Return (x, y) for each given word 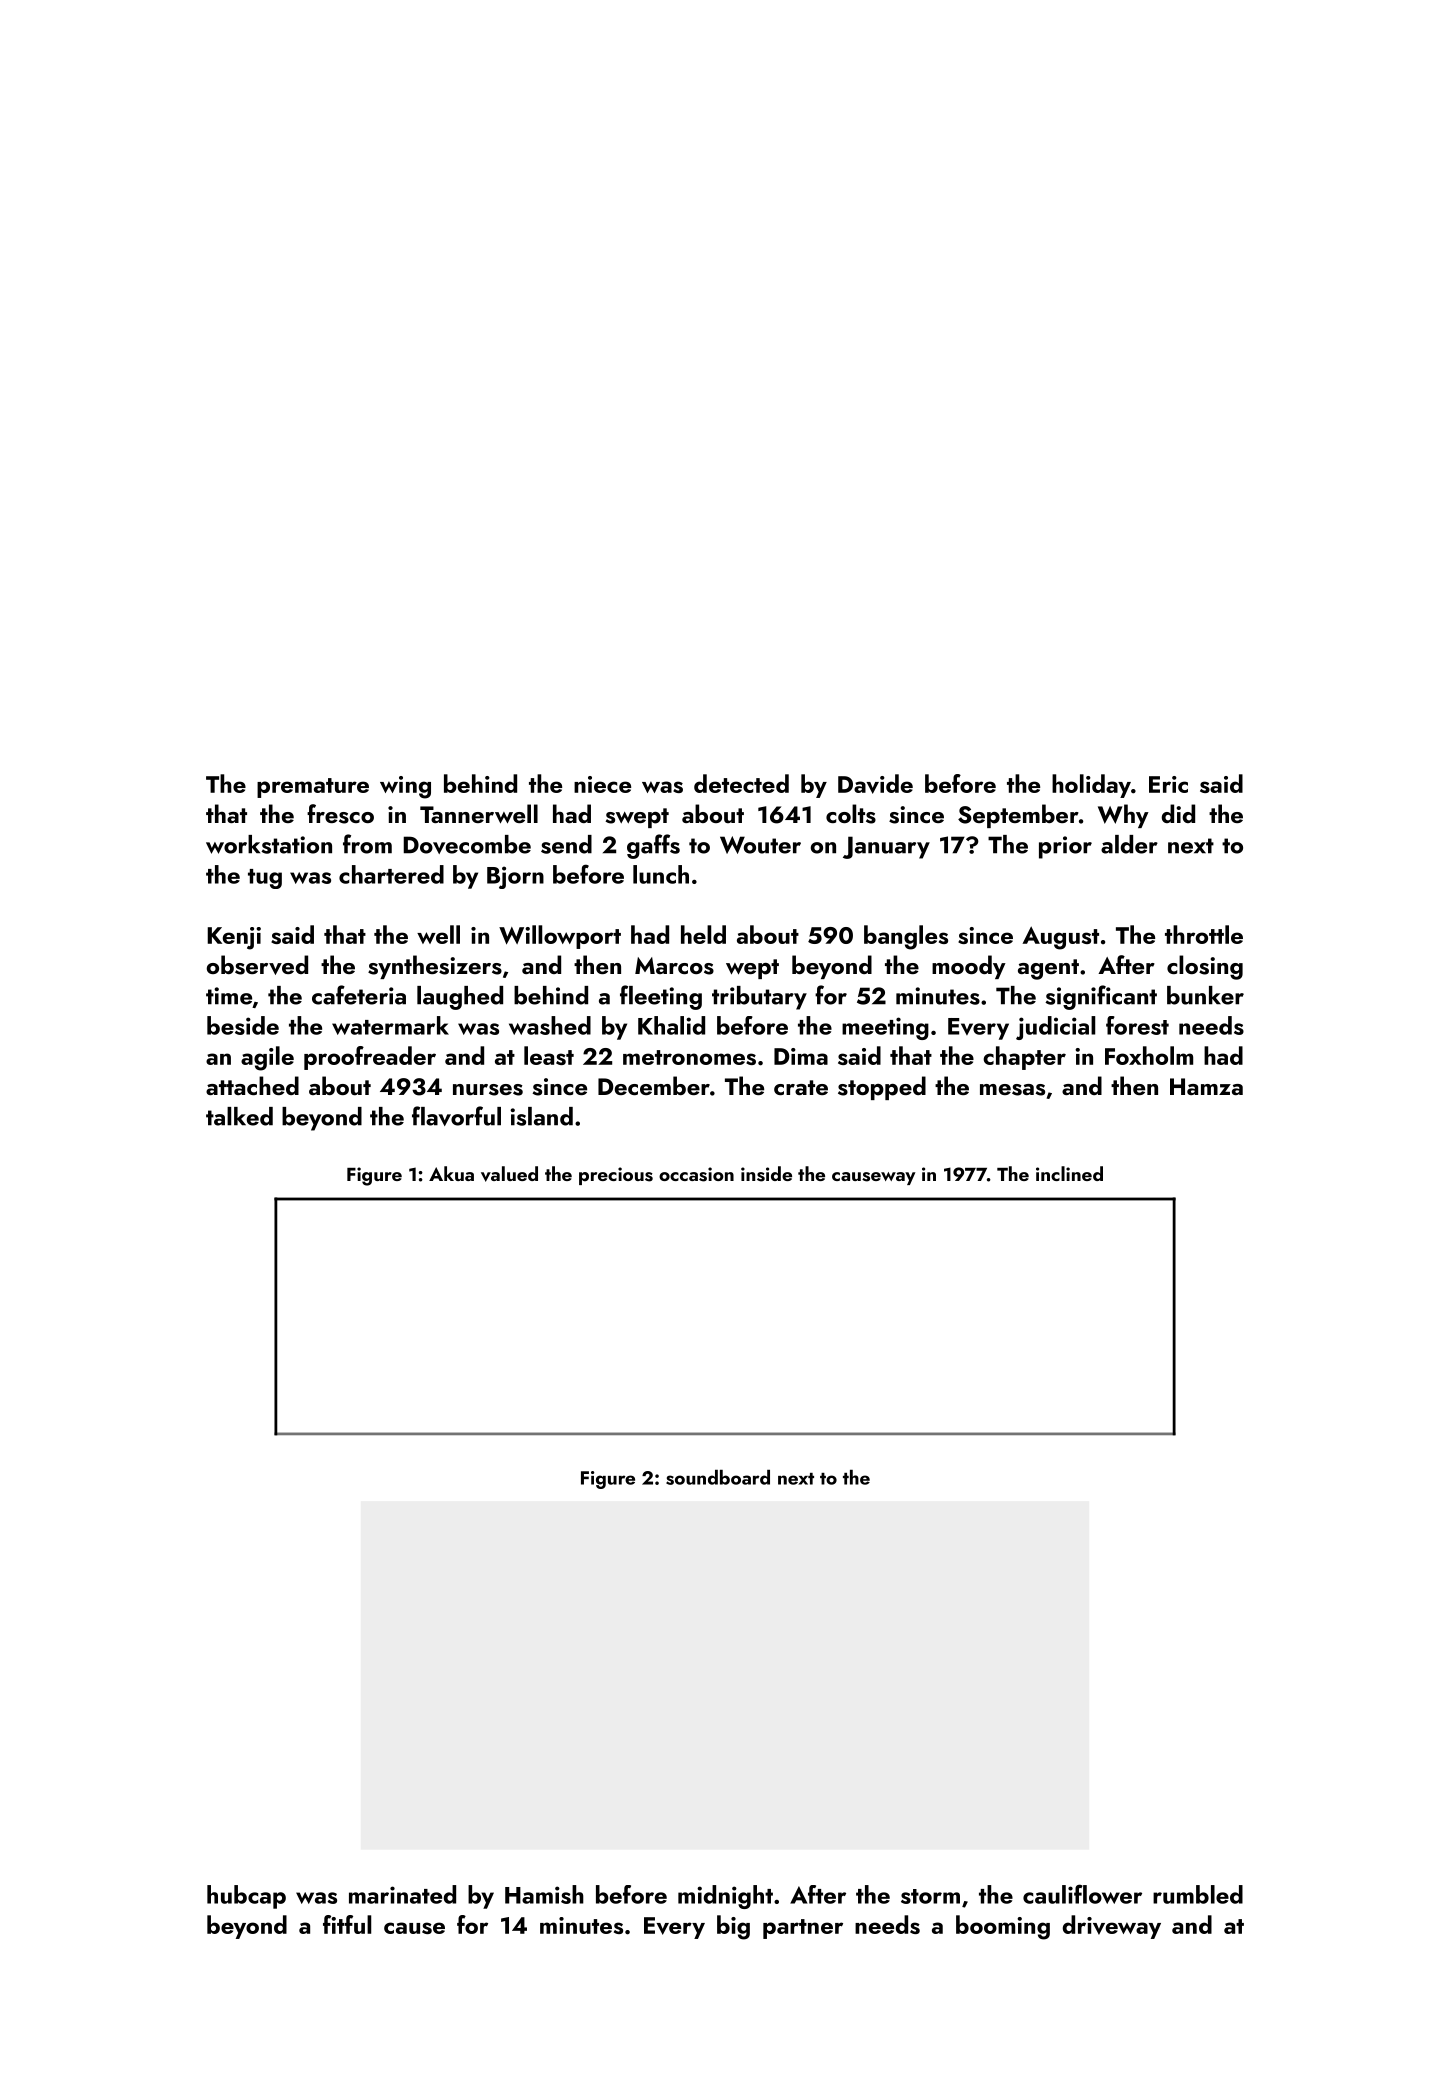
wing (405, 787)
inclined (1069, 1173)
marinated (402, 1894)
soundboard (718, 1477)
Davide (875, 784)
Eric (1168, 784)
